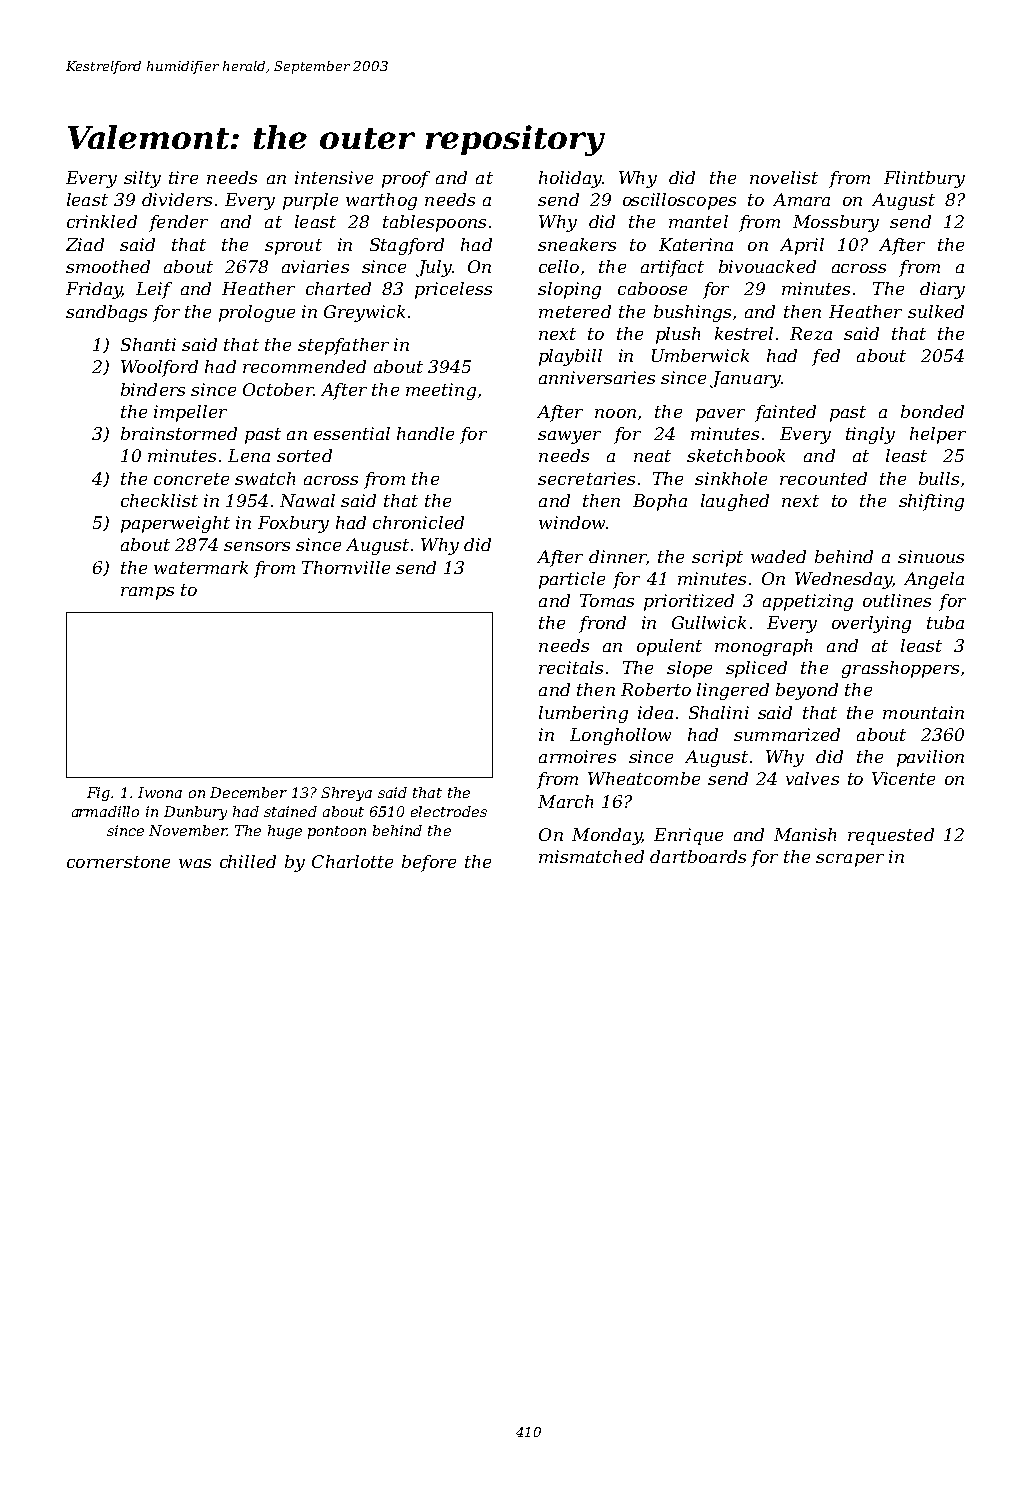  Describe the element at coordinates (177, 199) in the screenshot. I see `dividers` at that location.
